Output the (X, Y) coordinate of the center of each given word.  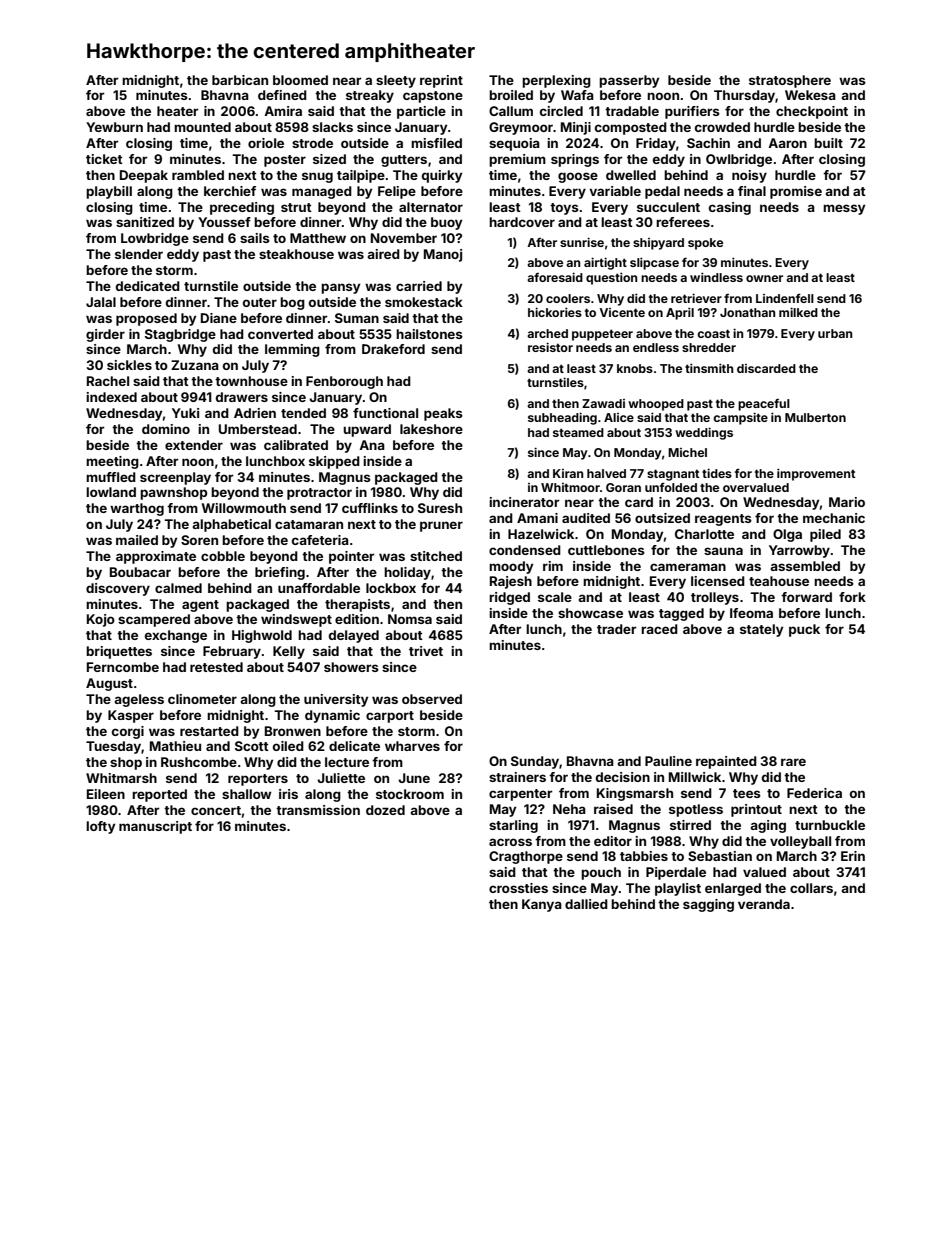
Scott (252, 746)
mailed (137, 540)
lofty (100, 827)
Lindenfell (785, 298)
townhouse (251, 381)
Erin (853, 856)
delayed (354, 636)
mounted (202, 127)
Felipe (397, 192)
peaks (443, 414)
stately (761, 630)
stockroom (410, 794)
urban (835, 333)
